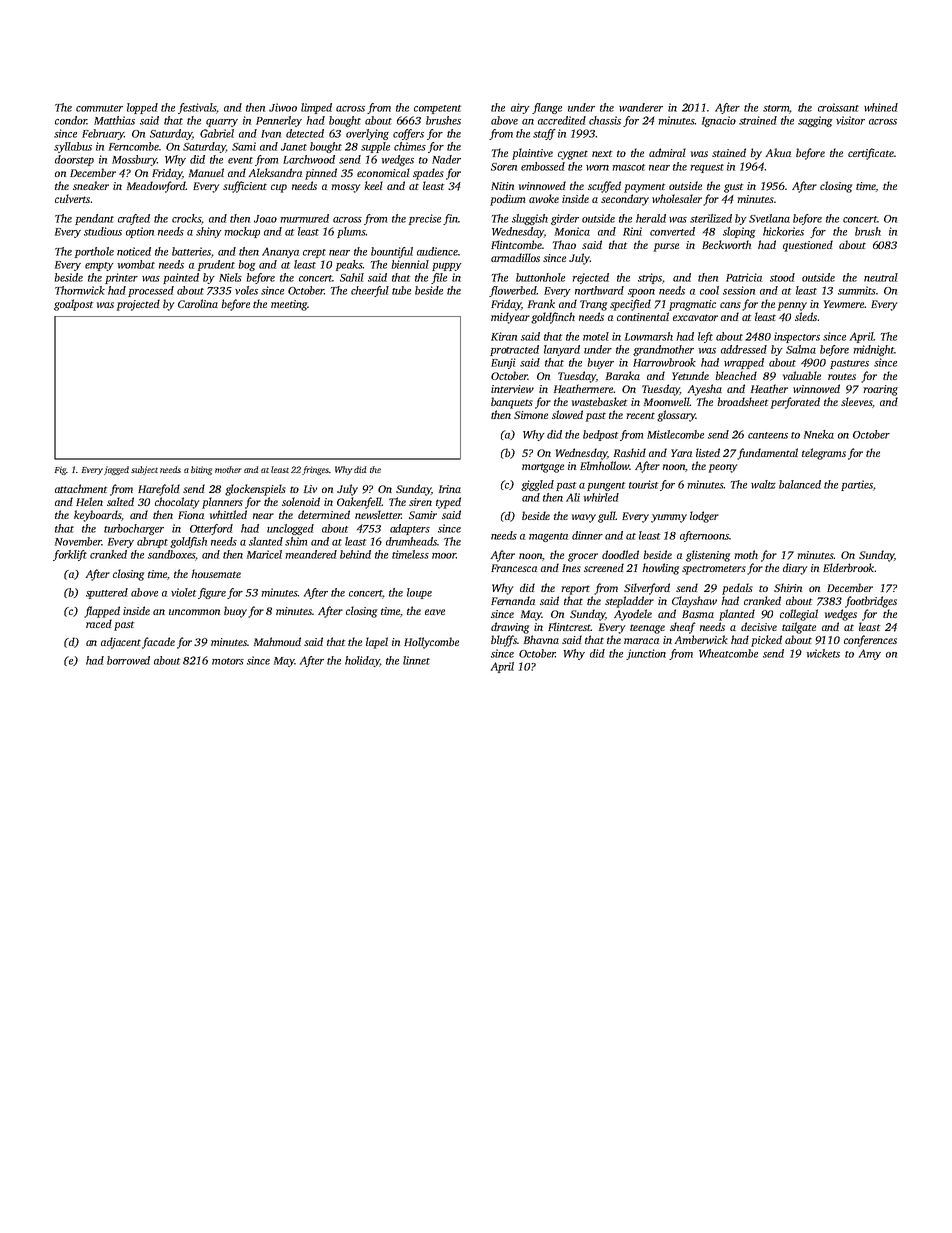 Image resolution: width=952 pixels, height=1233 pixels. What do you see at coordinates (728, 653) in the page?
I see `Wheatcombe` at bounding box center [728, 653].
